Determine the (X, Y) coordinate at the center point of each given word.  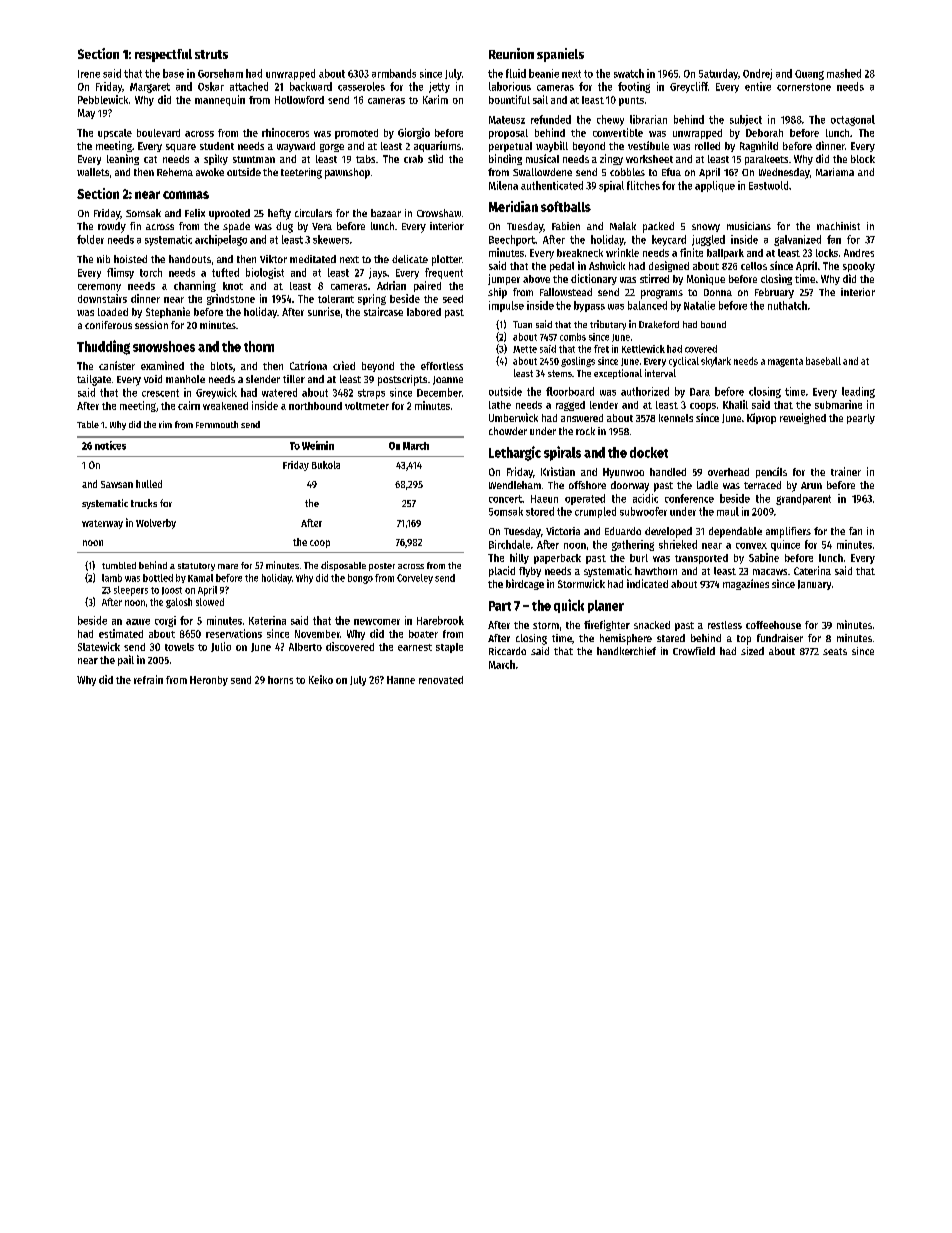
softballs (566, 206)
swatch (629, 73)
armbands (394, 73)
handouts (190, 259)
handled (668, 472)
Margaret (150, 88)
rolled (707, 146)
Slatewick (99, 646)
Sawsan (117, 484)
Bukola (326, 465)
